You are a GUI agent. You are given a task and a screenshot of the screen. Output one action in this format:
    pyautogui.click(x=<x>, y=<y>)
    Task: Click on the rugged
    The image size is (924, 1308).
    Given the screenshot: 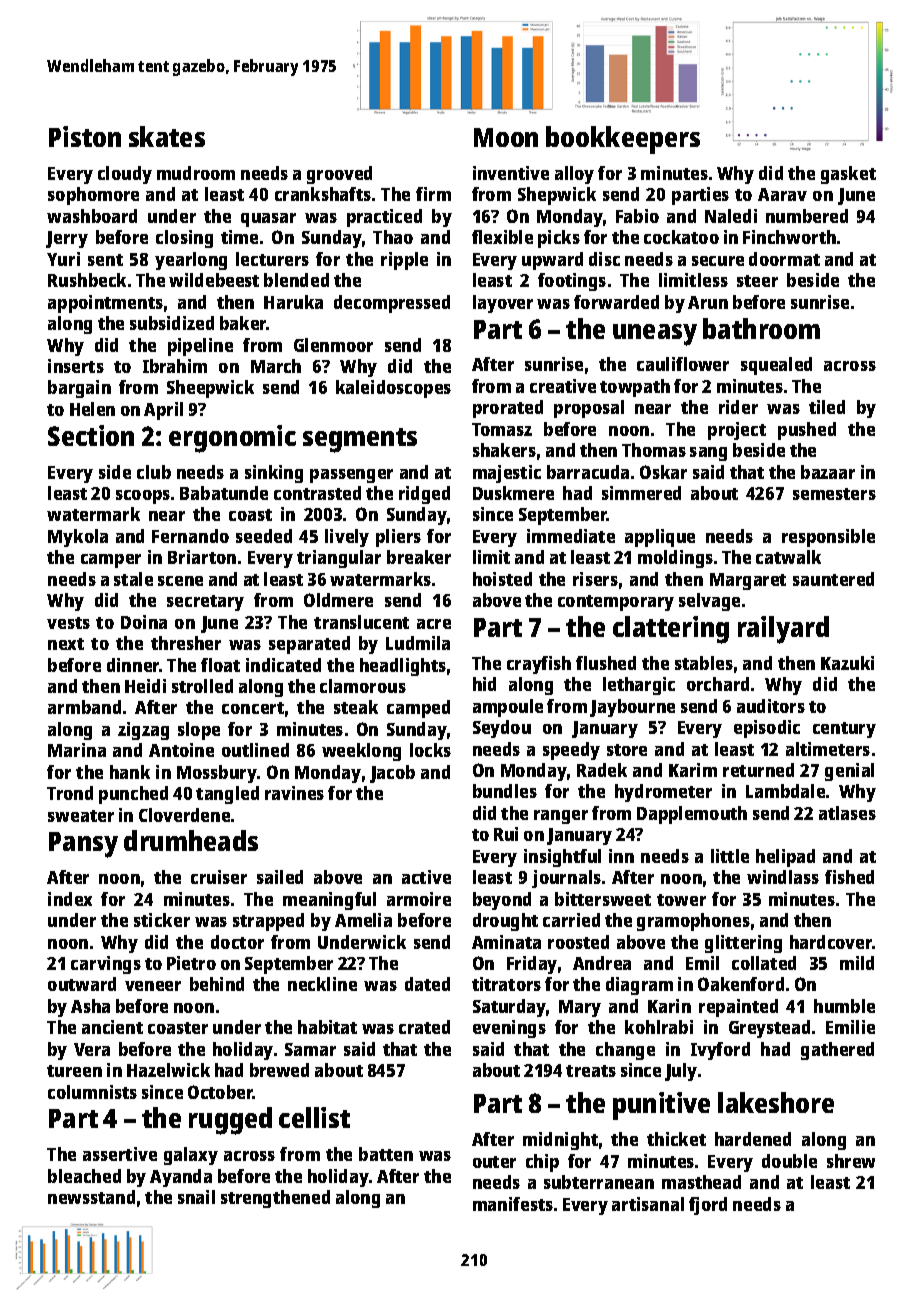 What is the action you would take?
    pyautogui.click(x=230, y=1121)
